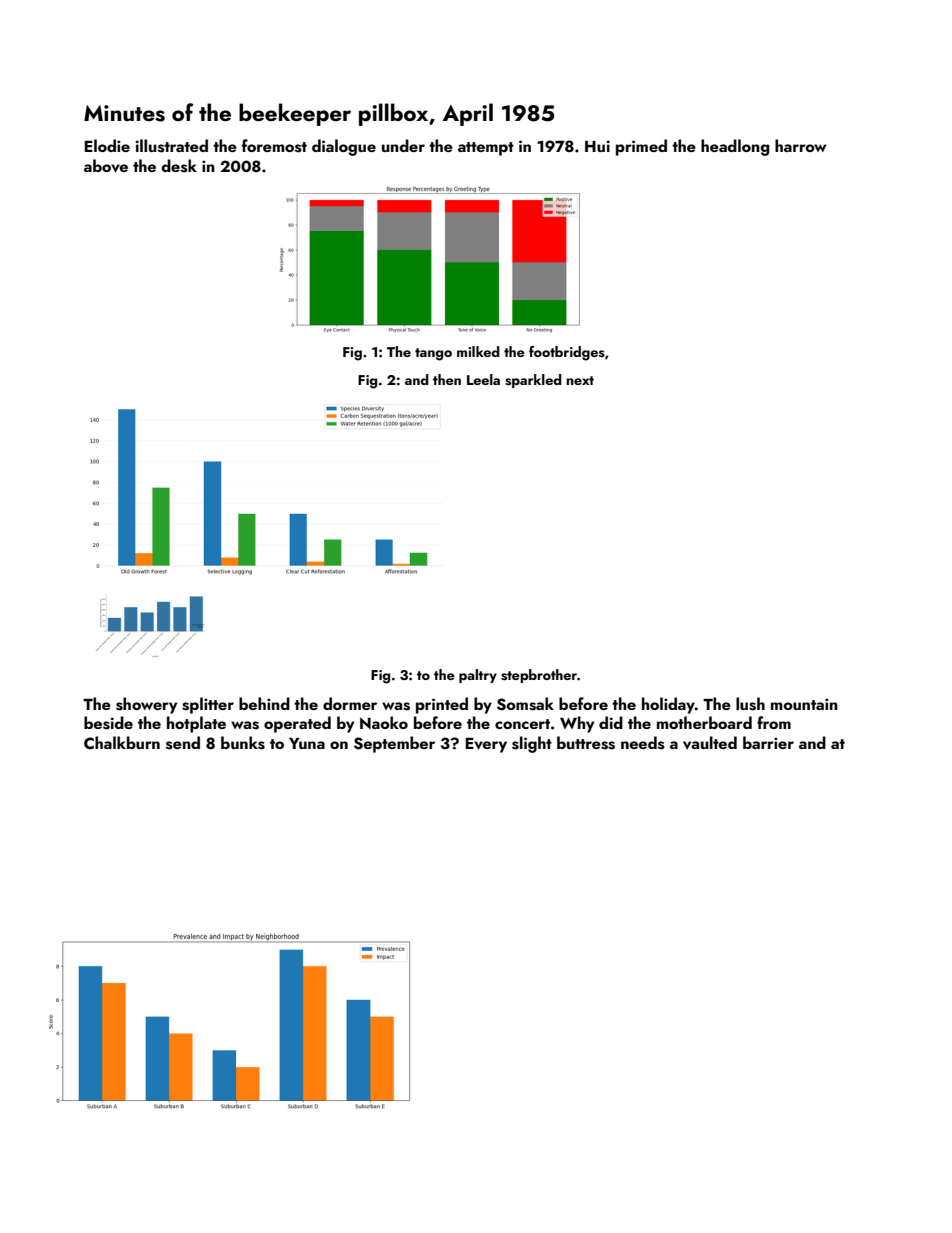 This page has height=1233, width=952. Describe the element at coordinates (768, 742) in the page. I see `barrier` at that location.
